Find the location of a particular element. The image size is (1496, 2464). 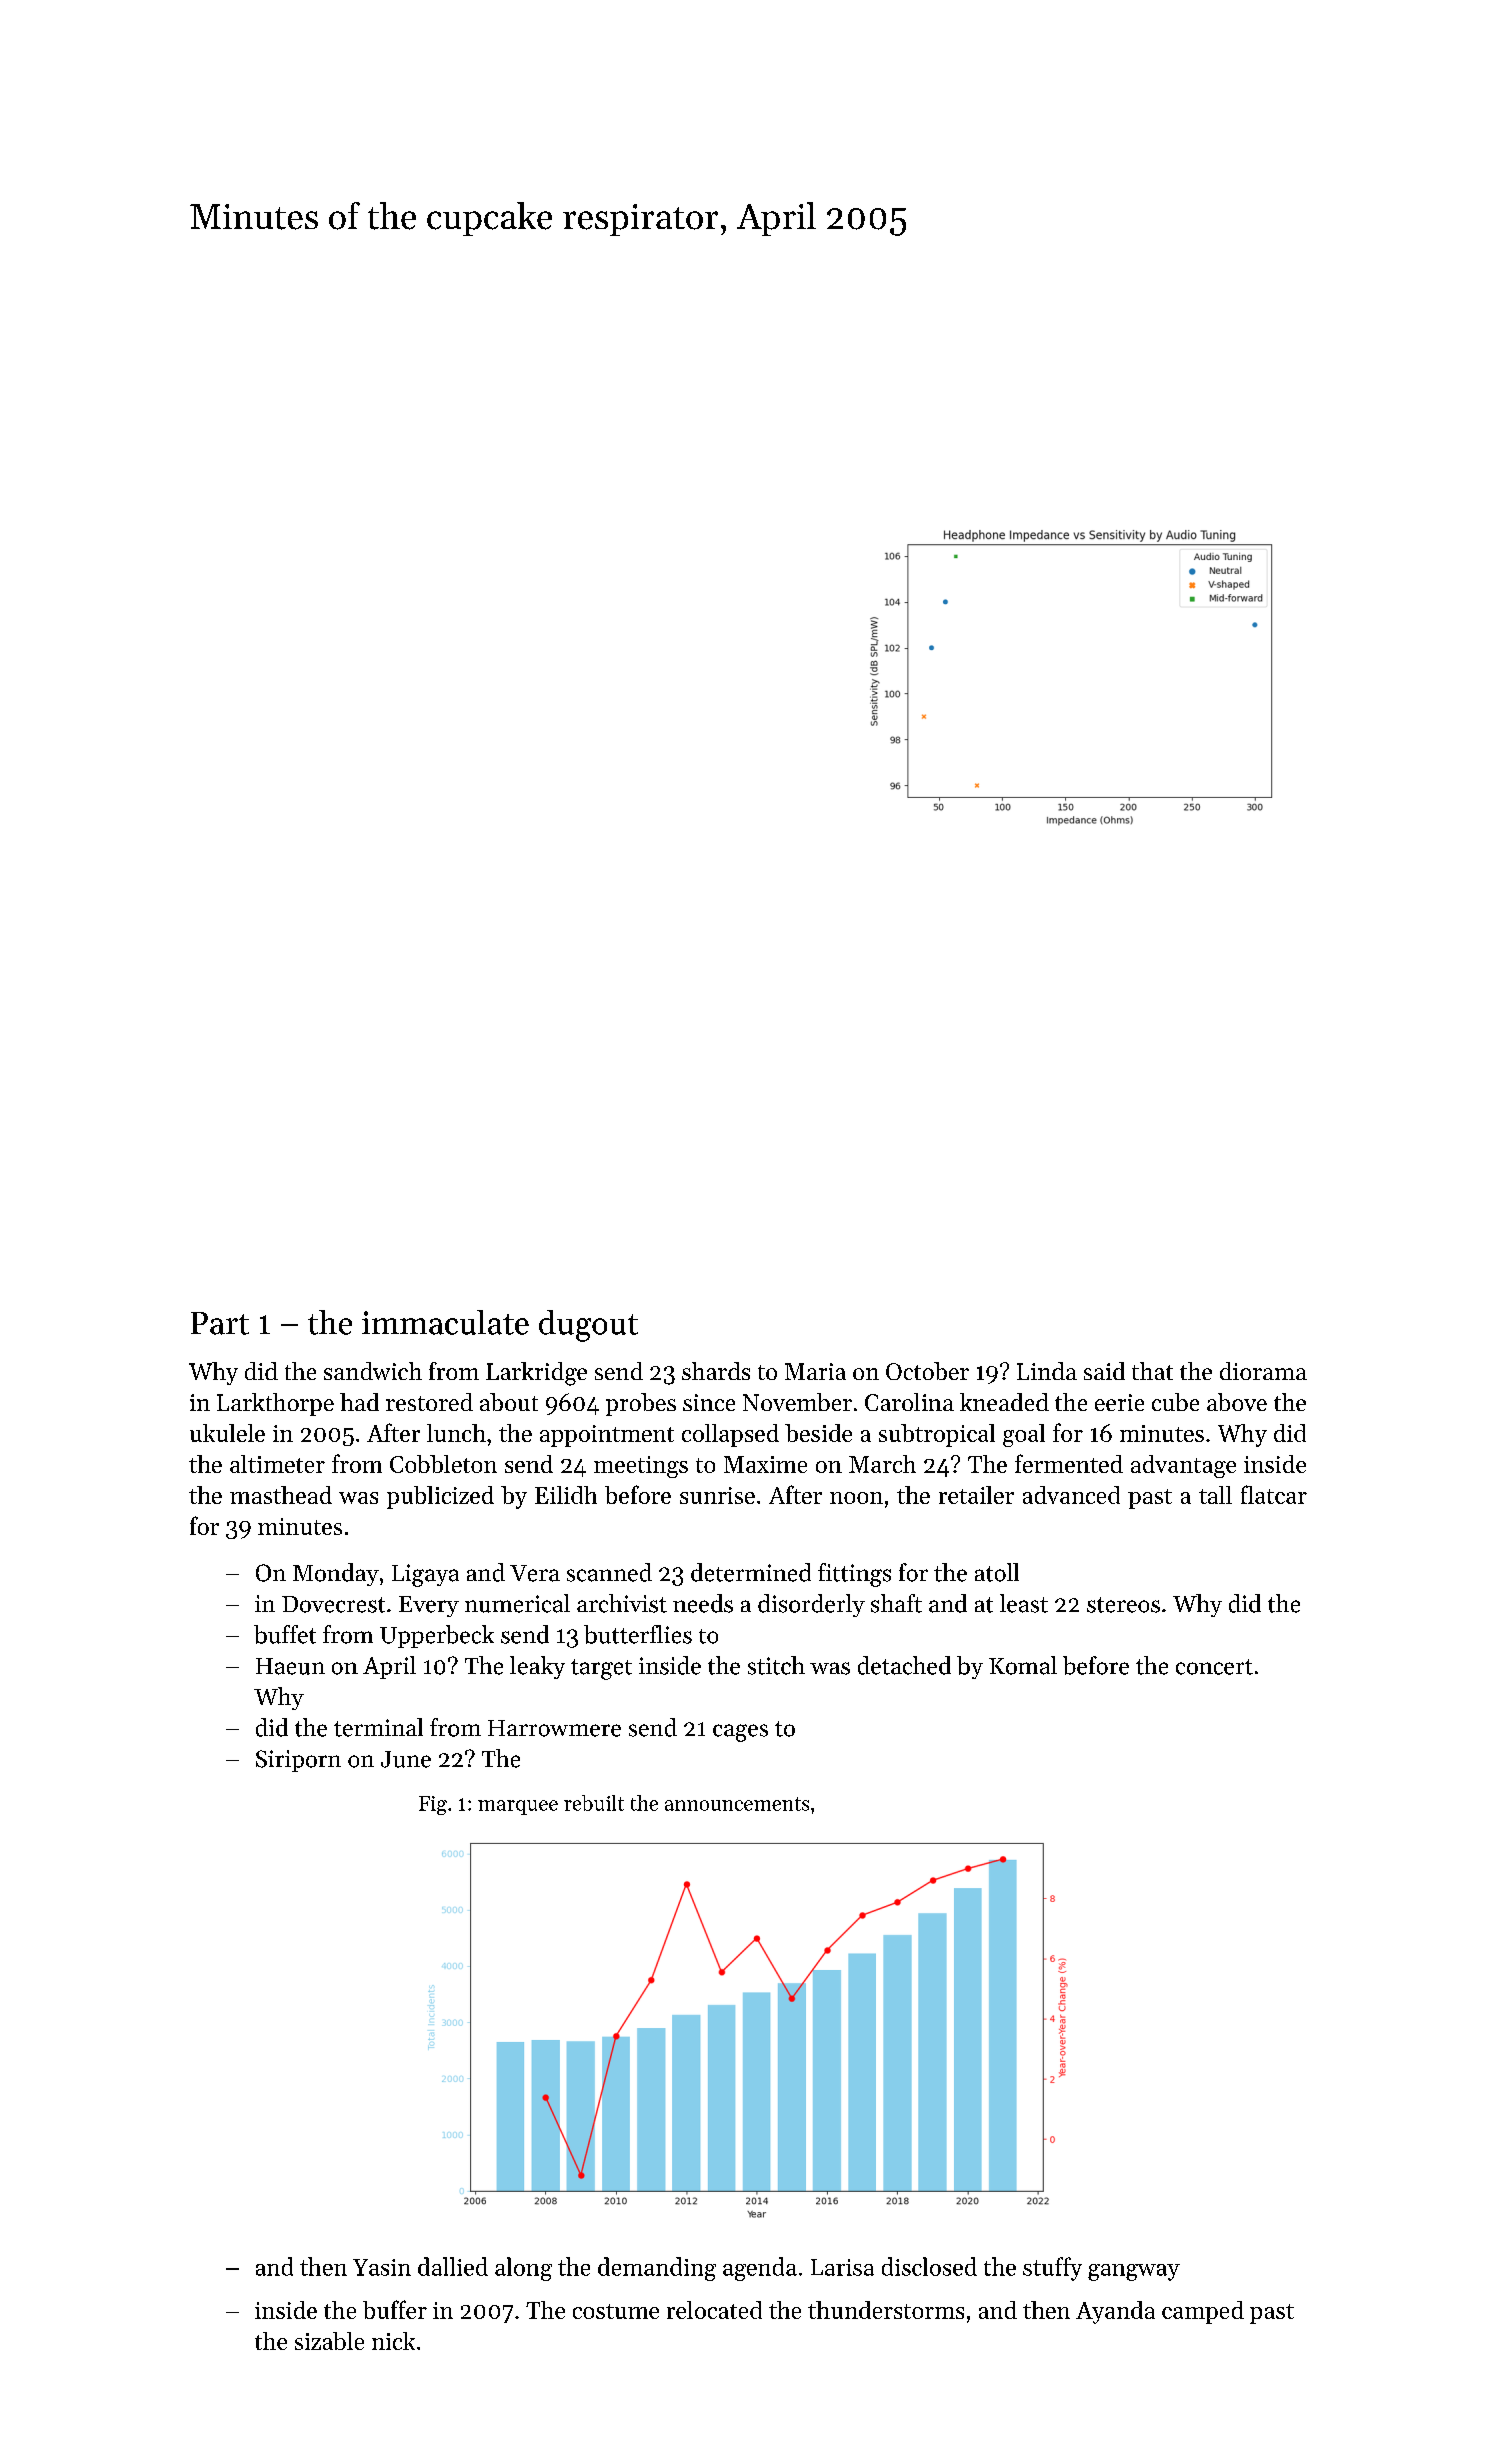

masthead is located at coordinates (281, 1495).
